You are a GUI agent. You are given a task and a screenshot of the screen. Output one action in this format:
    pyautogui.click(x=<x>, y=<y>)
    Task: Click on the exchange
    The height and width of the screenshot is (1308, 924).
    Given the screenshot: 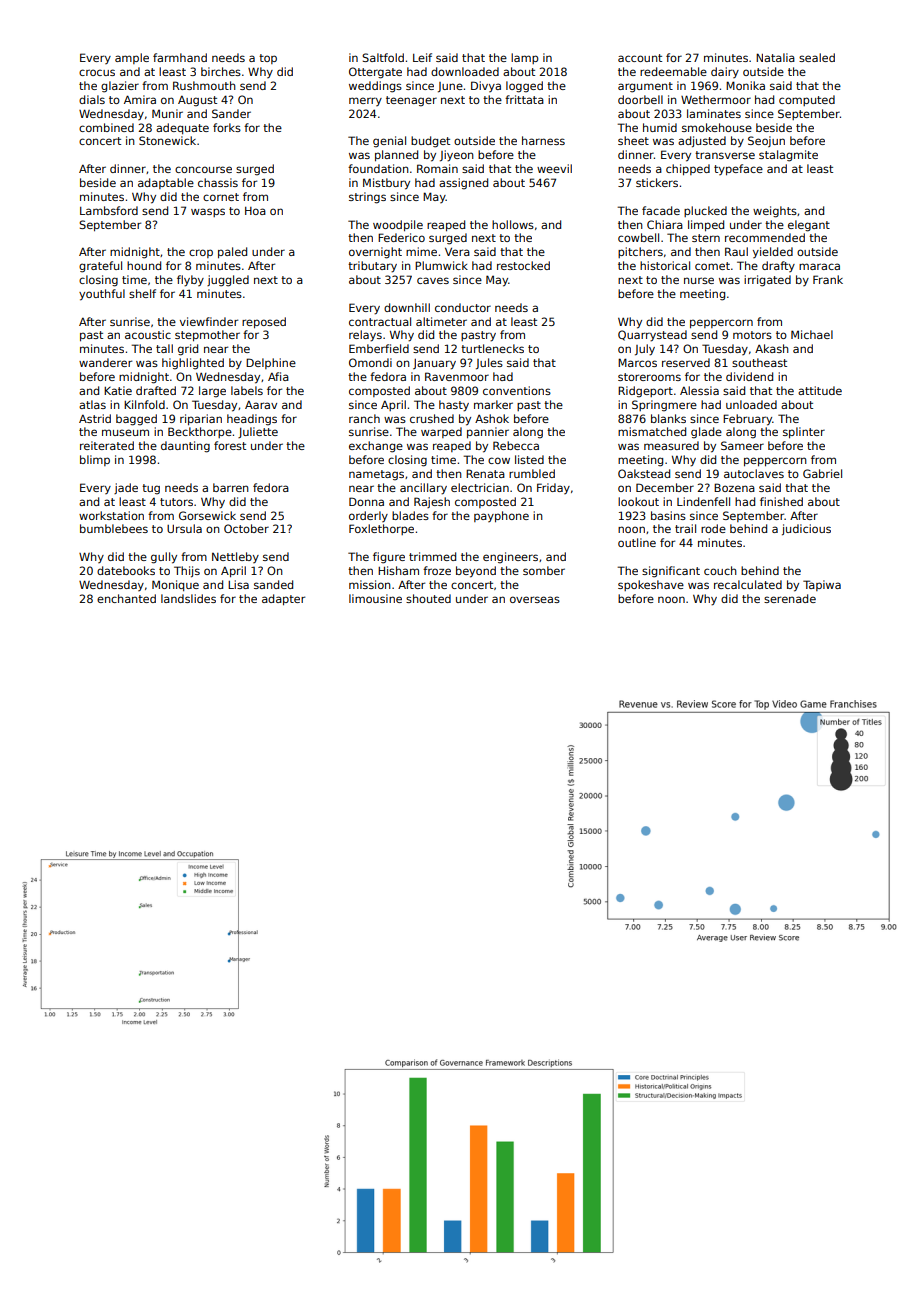 What is the action you would take?
    pyautogui.click(x=376, y=447)
